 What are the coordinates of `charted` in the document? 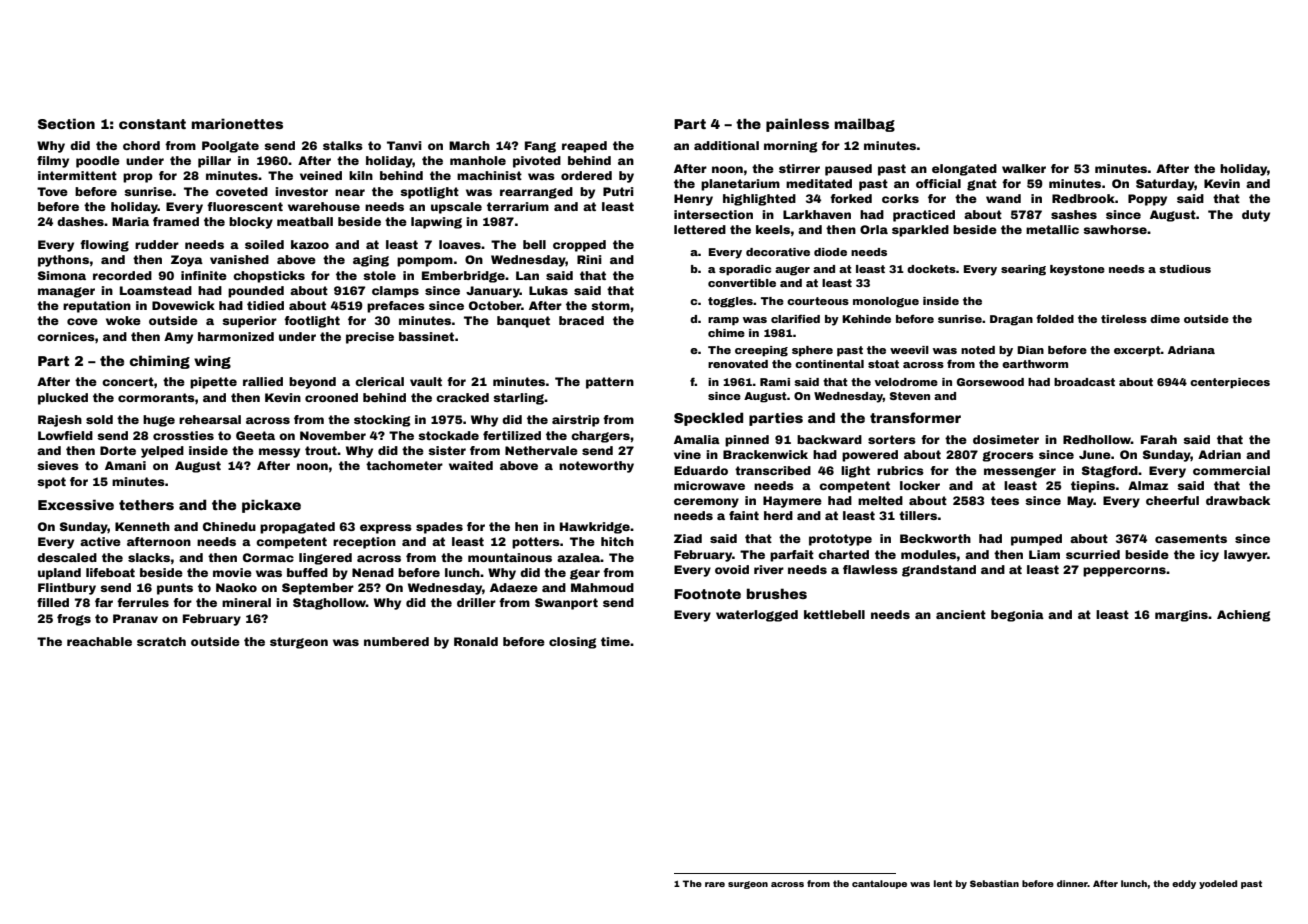 It's located at (843, 554).
